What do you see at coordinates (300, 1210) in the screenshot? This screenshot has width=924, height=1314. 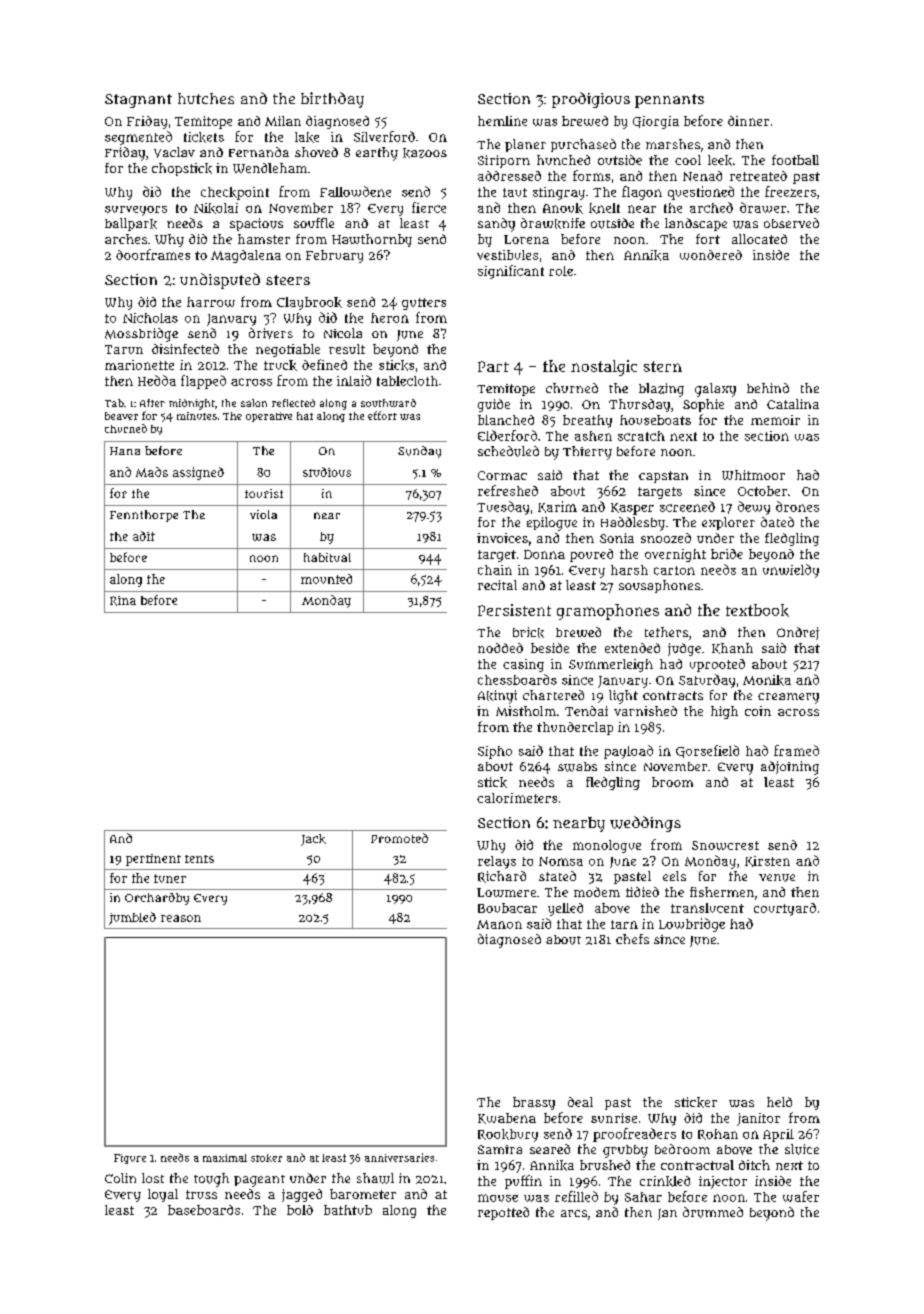 I see `bold` at bounding box center [300, 1210].
